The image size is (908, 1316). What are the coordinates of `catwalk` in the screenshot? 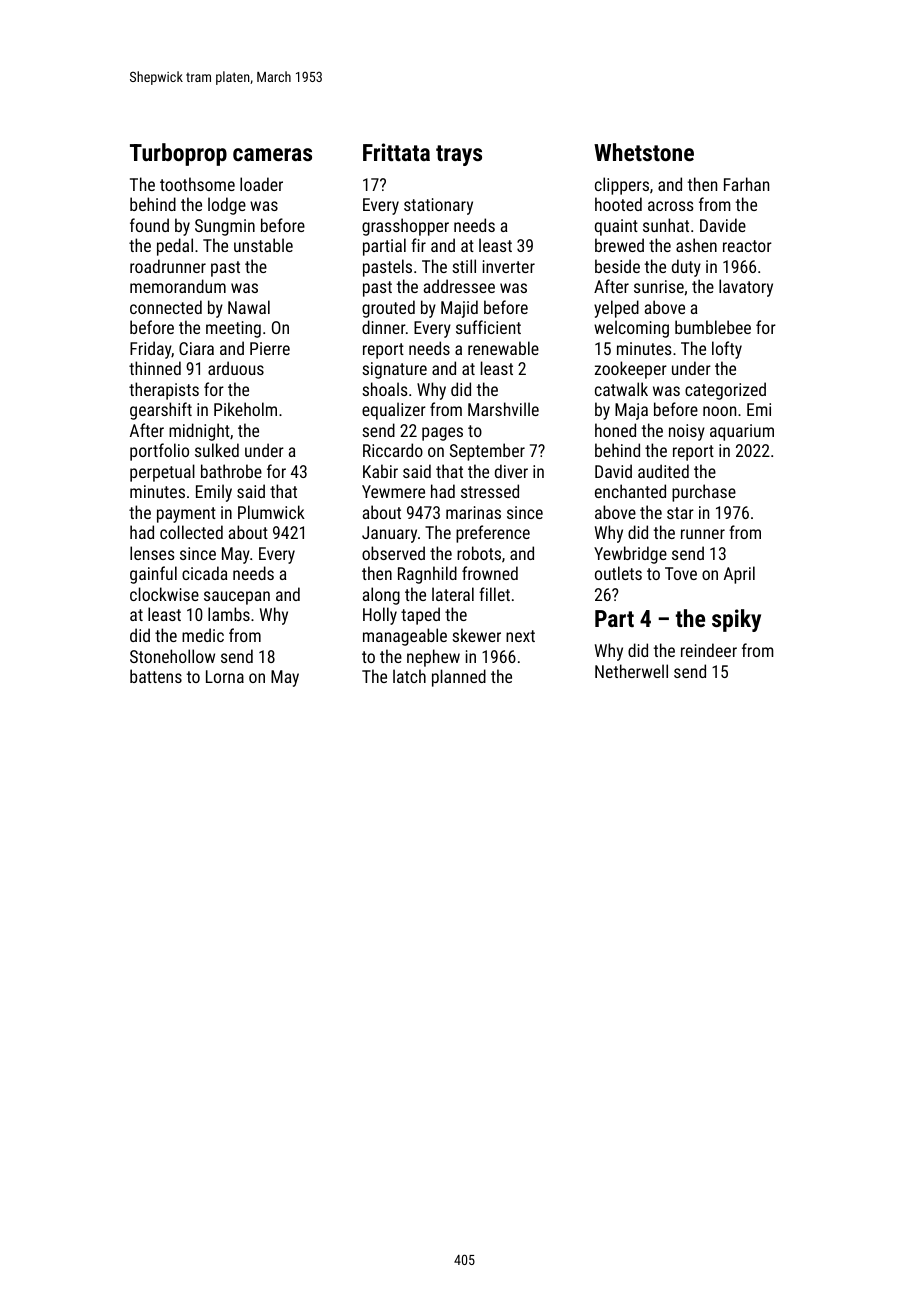 It's located at (621, 389).
